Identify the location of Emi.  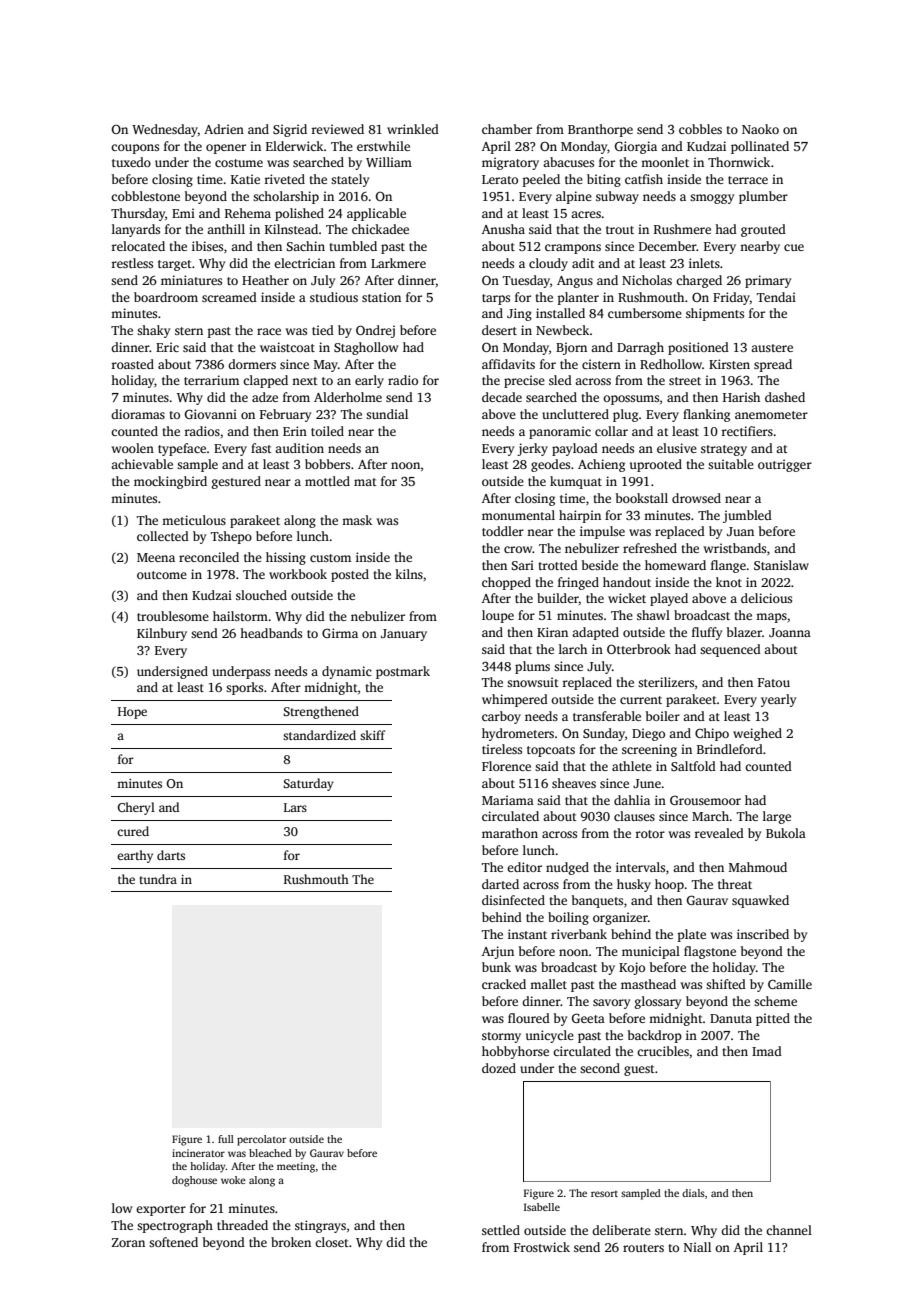
(183, 213).
